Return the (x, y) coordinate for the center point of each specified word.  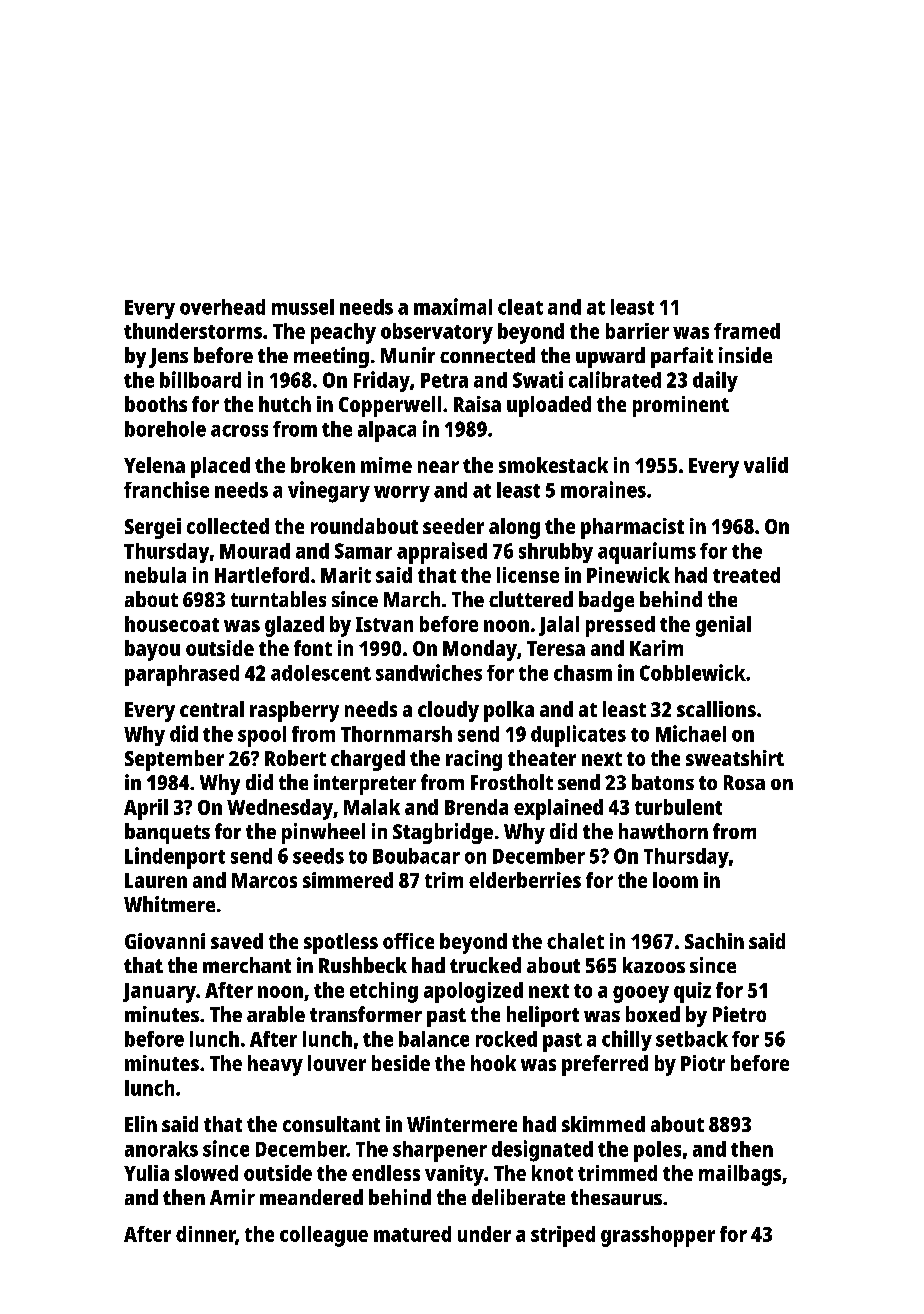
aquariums (647, 553)
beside (401, 1063)
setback (692, 1039)
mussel (303, 307)
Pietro (739, 1014)
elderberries (525, 880)
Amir (232, 1197)
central (212, 709)
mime (386, 465)
